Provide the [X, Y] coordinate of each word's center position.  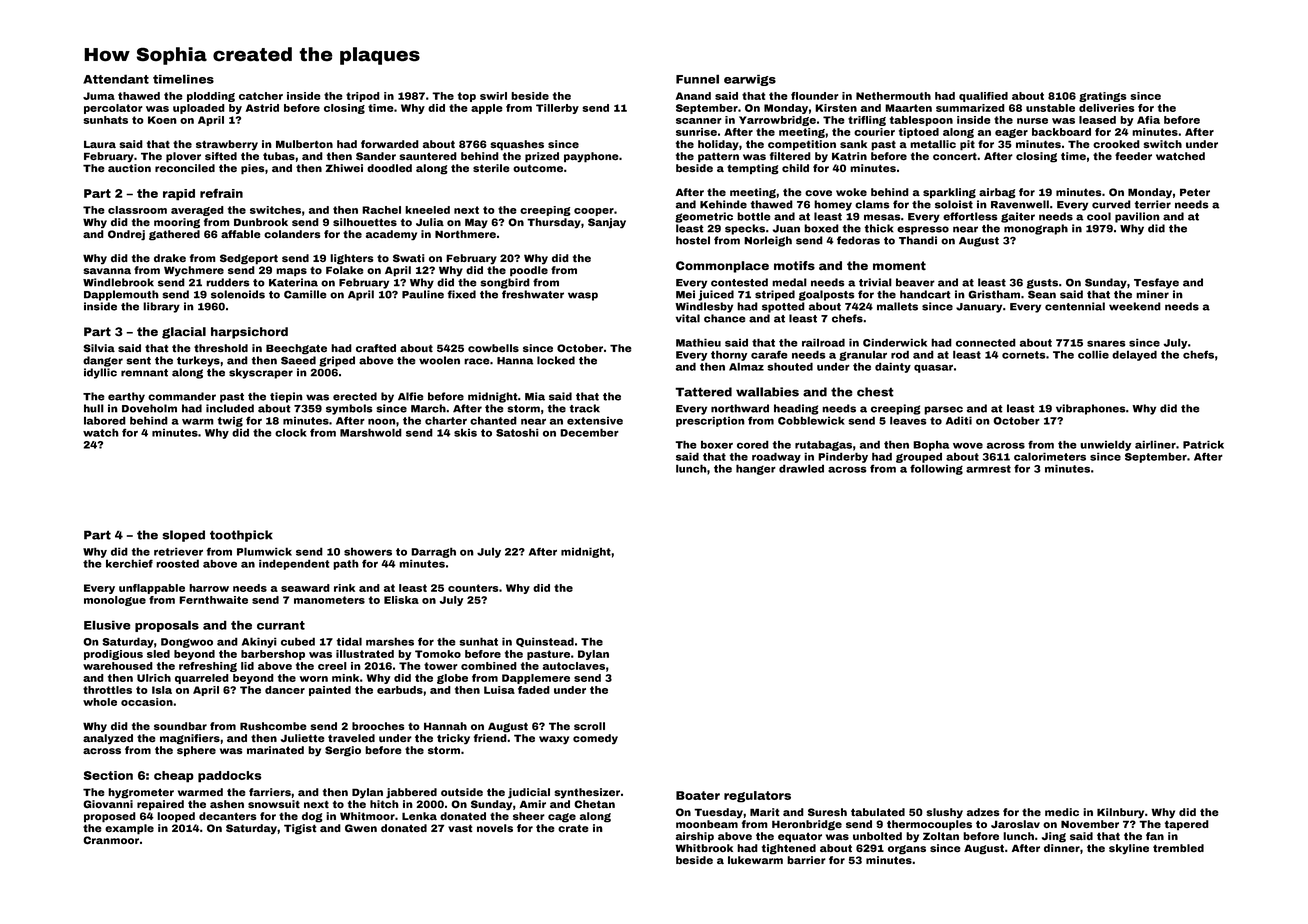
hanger [756, 469]
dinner [1062, 848]
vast [460, 828]
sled [158, 654]
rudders [228, 282]
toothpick [241, 536]
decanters [228, 816]
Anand [693, 96]
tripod [363, 97]
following [936, 469]
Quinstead [545, 642]
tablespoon [921, 121]
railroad [823, 342]
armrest [988, 469]
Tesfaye [1156, 283]
